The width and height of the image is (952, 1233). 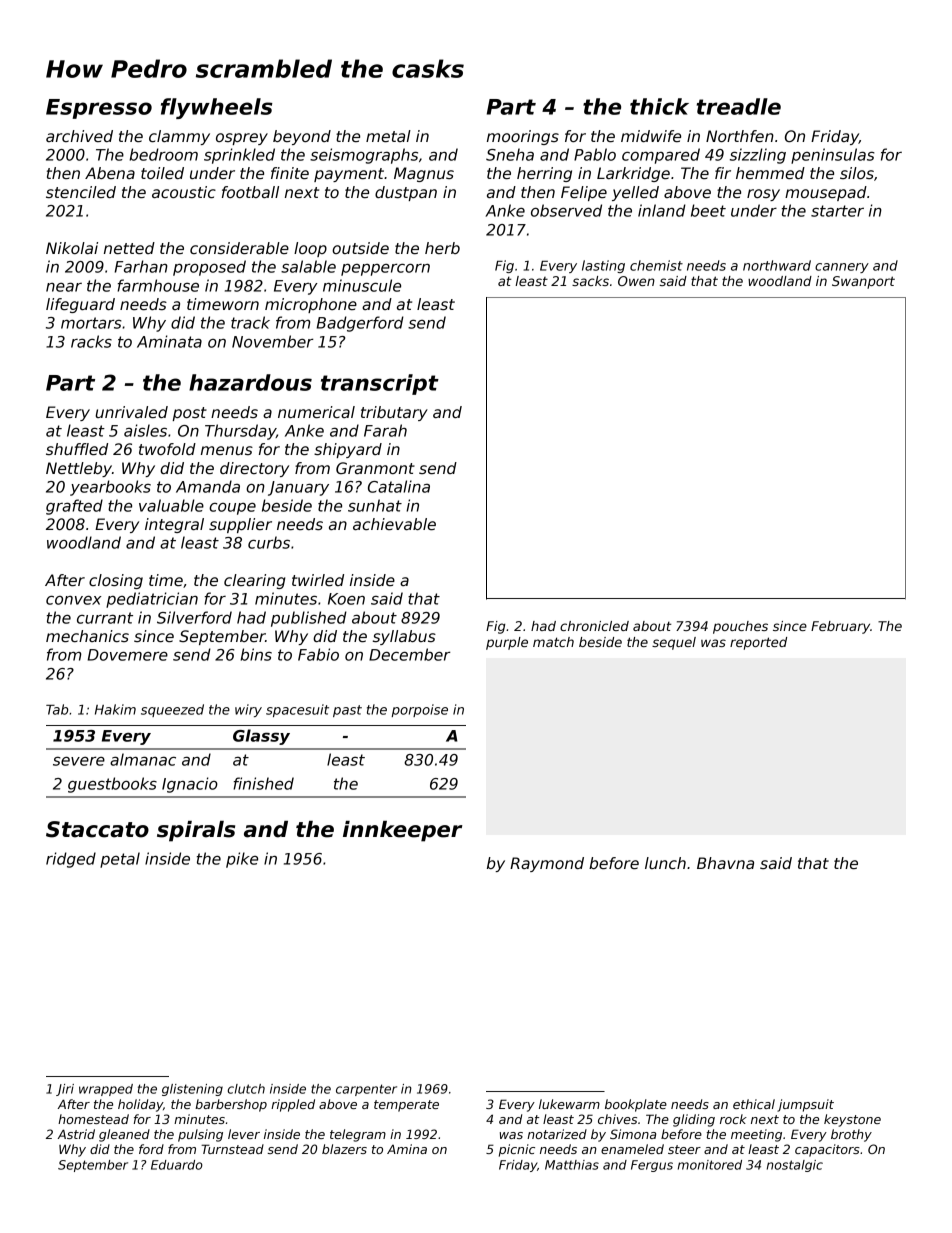 What do you see at coordinates (863, 282) in the image?
I see `Swanport` at bounding box center [863, 282].
